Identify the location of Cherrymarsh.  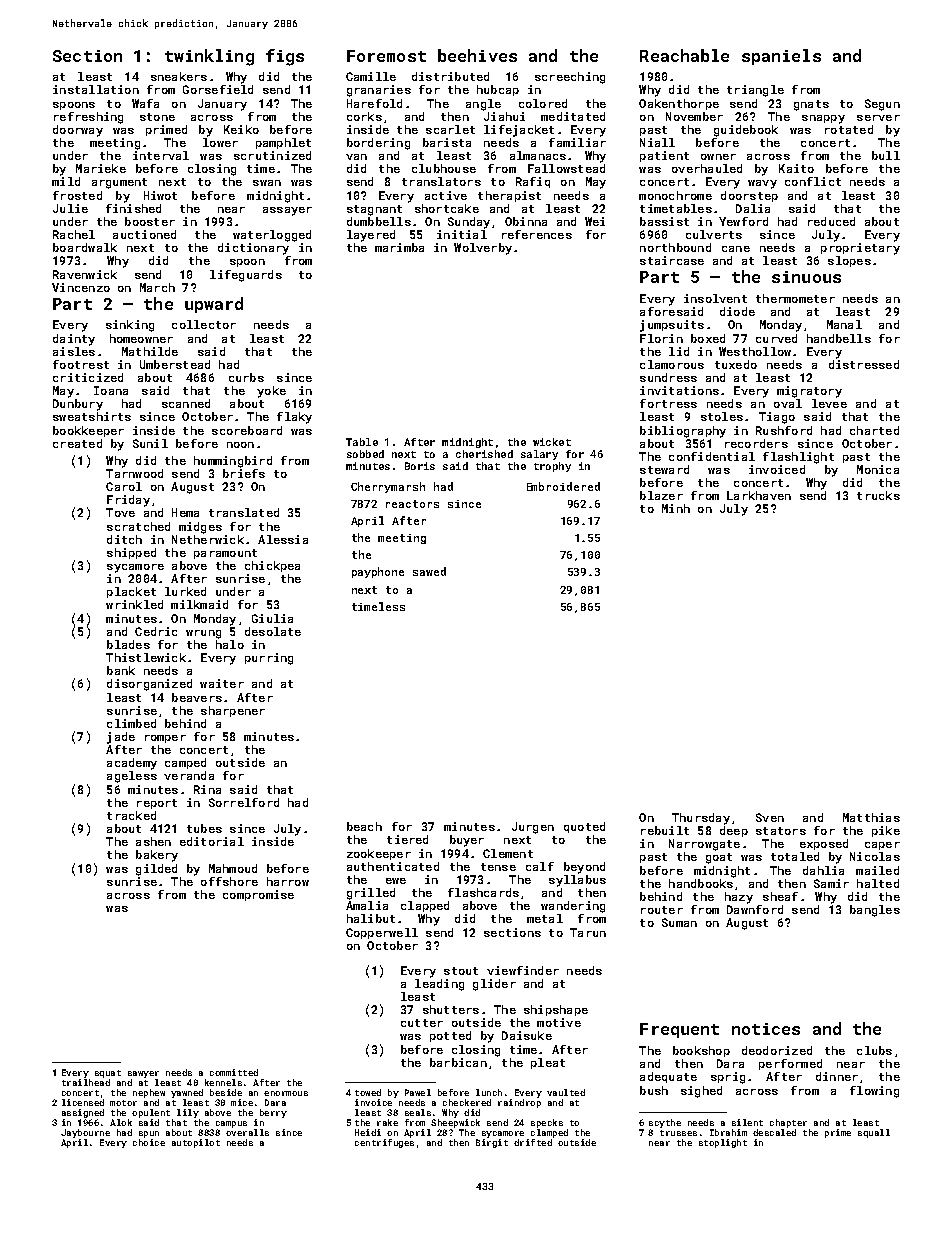
(388, 487).
